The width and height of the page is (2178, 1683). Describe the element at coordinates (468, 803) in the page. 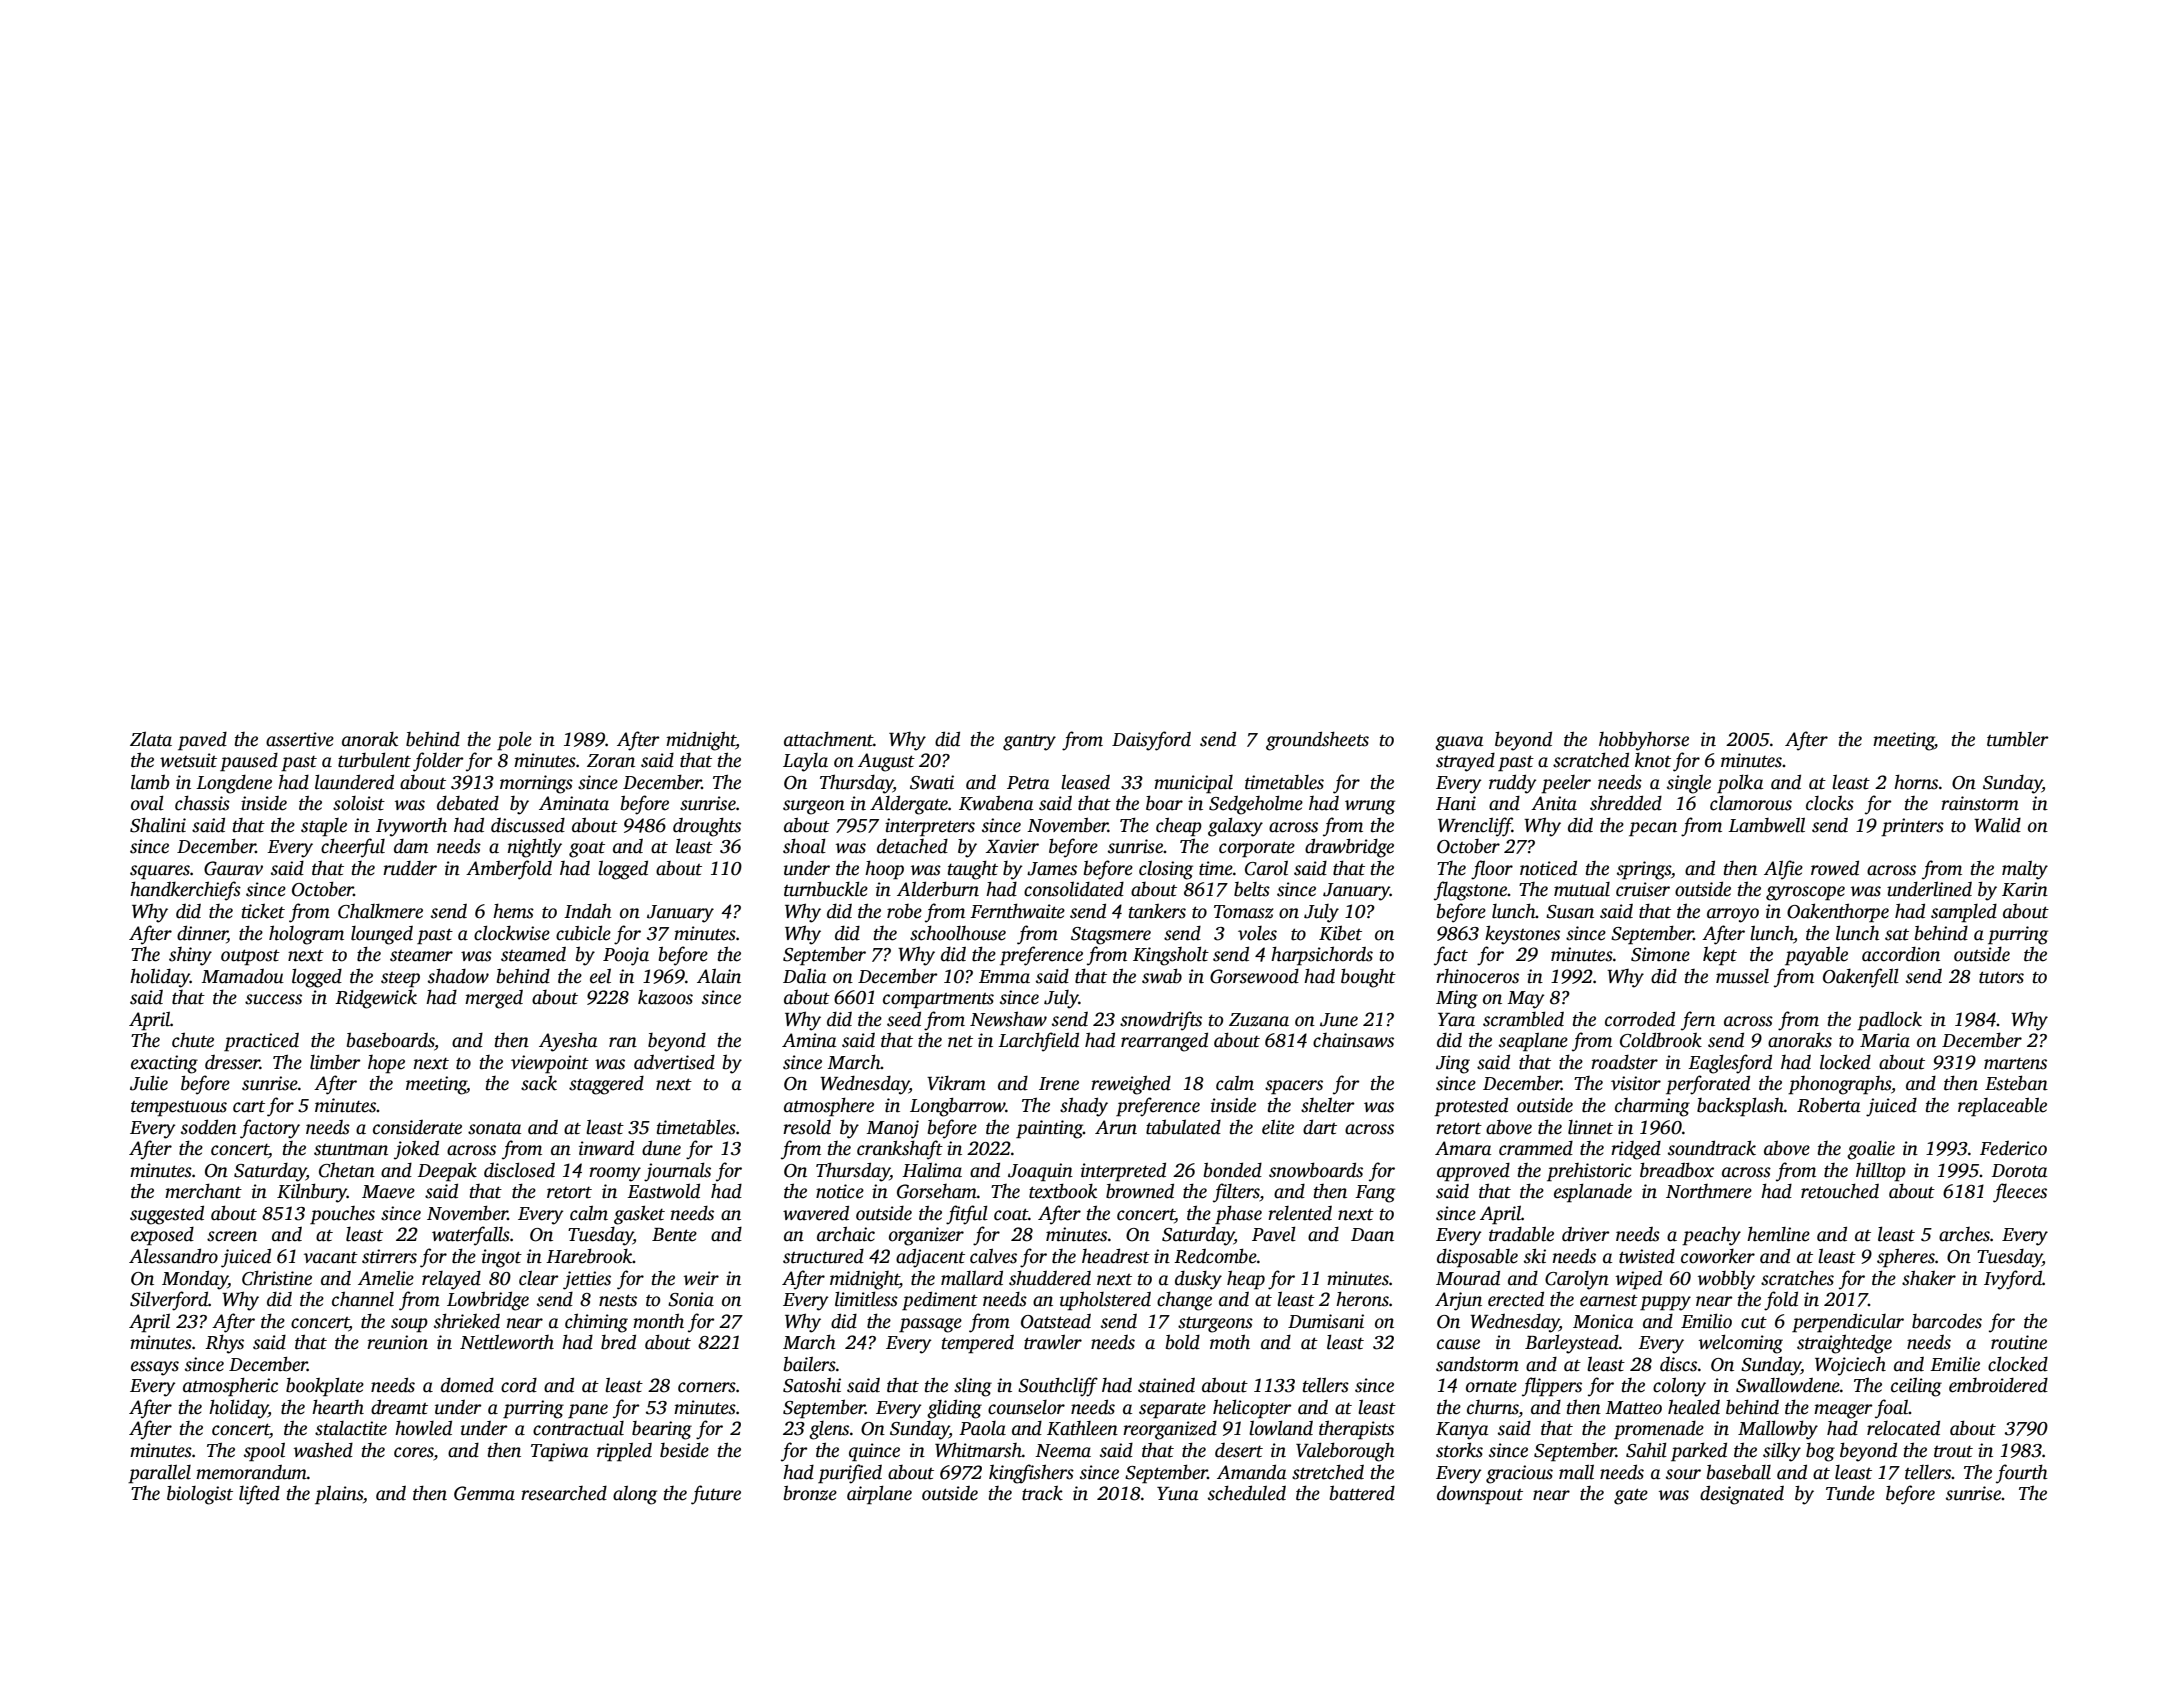

I see `debated` at that location.
